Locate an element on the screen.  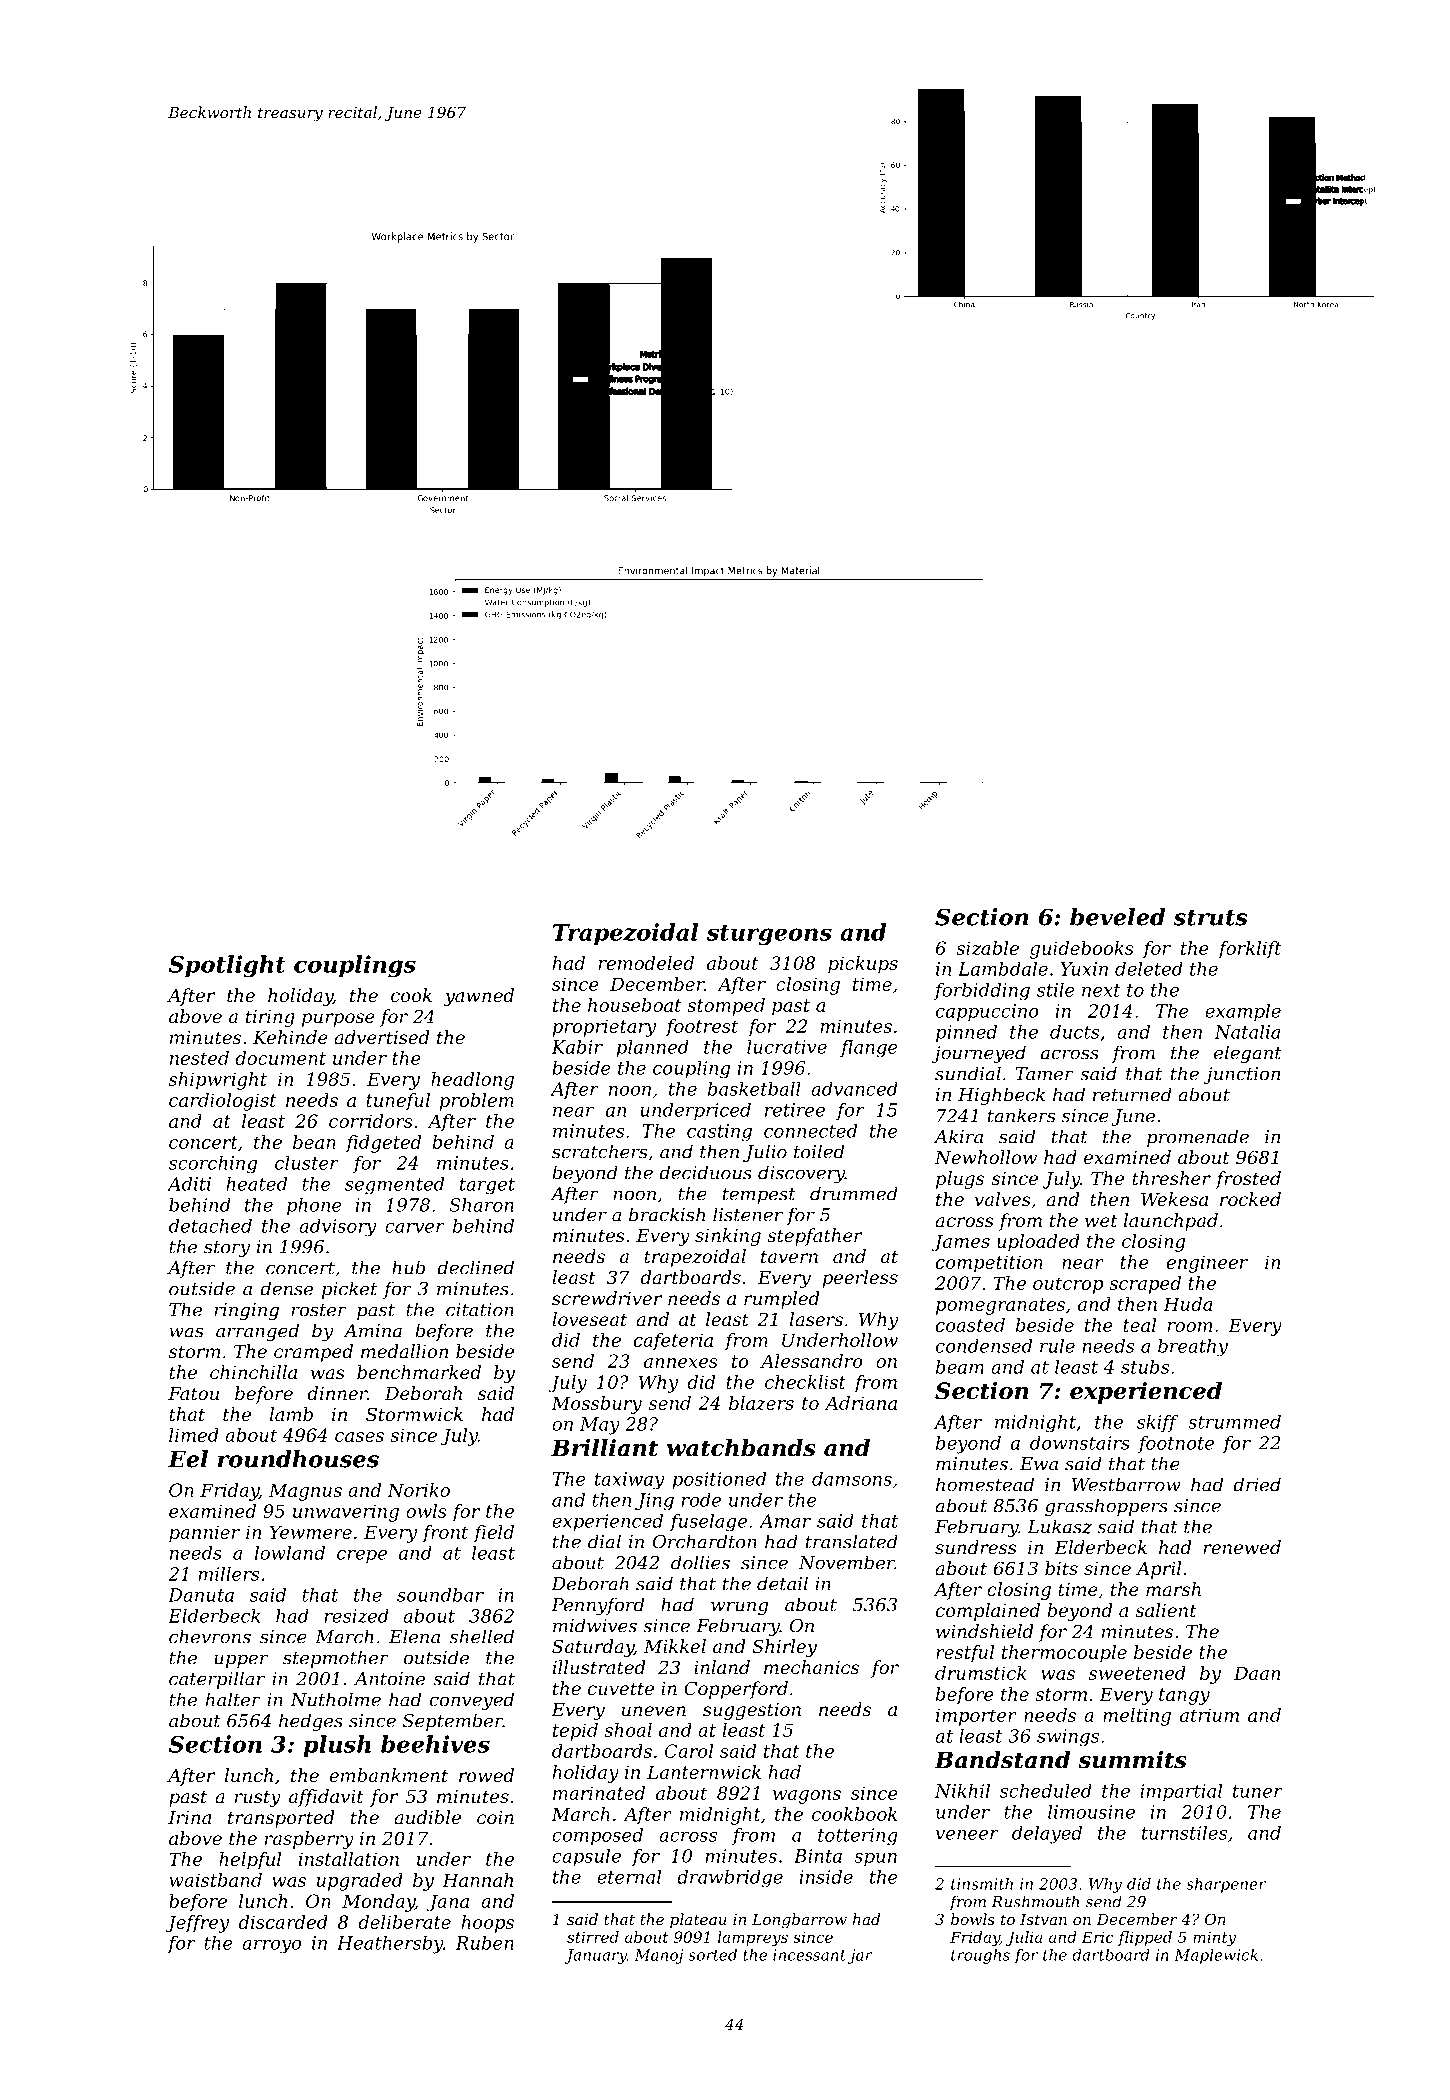
Natalia is located at coordinates (1247, 1032).
